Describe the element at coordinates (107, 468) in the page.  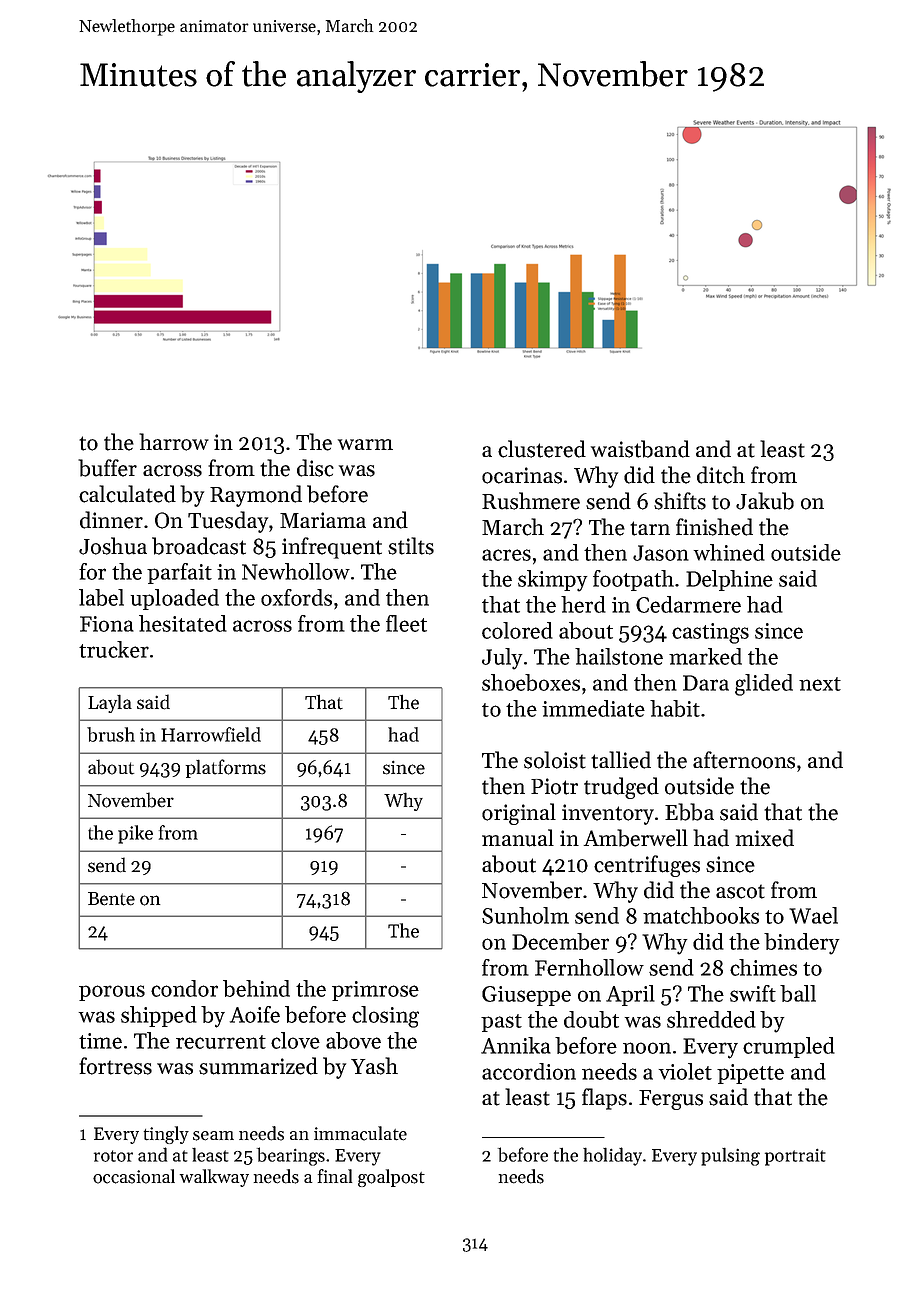
I see `buffer` at that location.
